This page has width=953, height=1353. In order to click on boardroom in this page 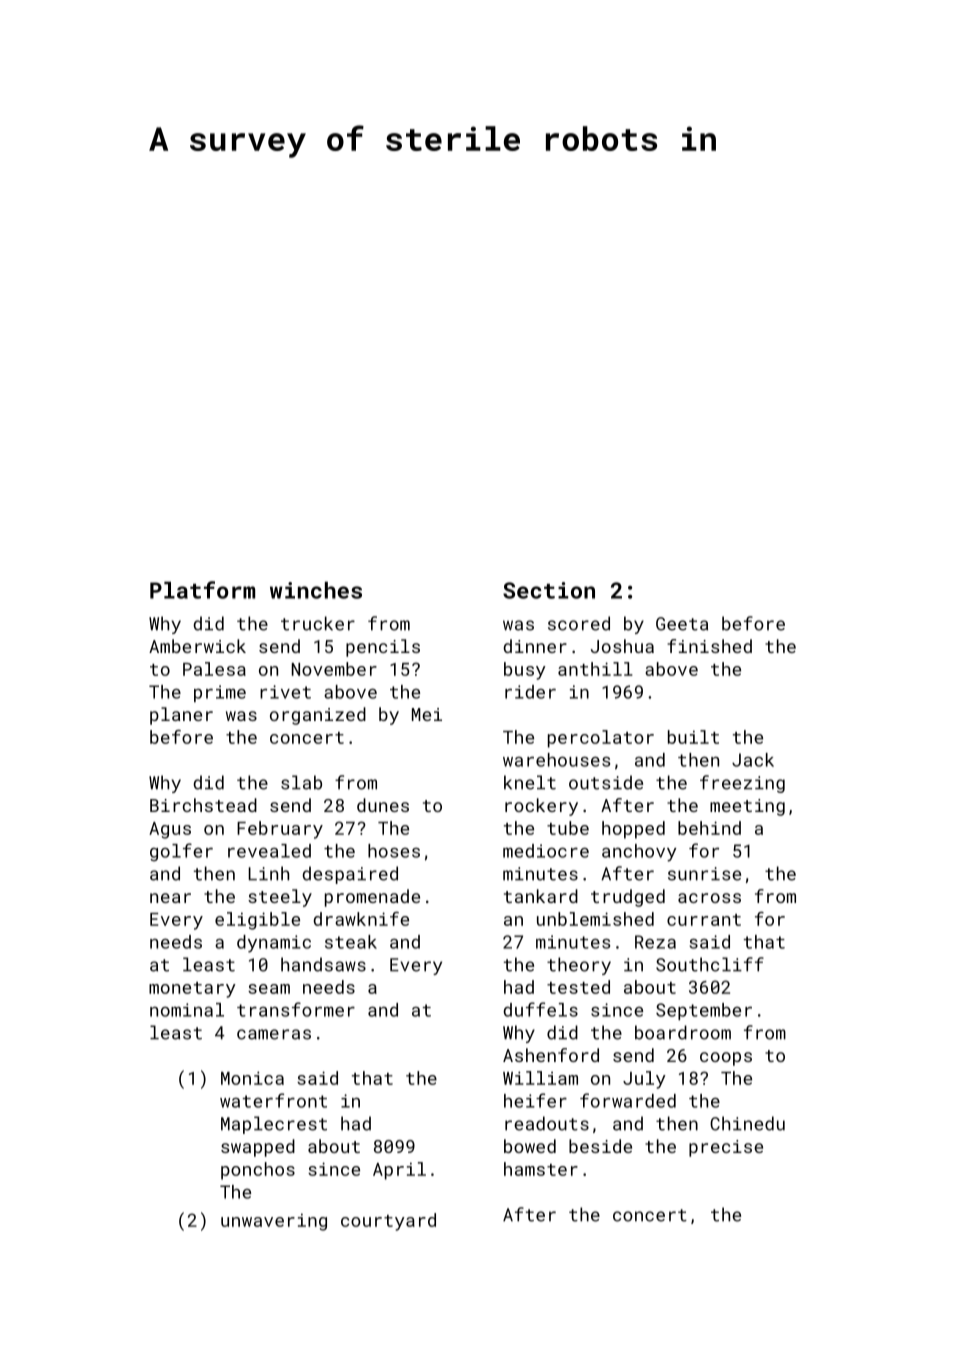, I will do `click(683, 1032)`.
